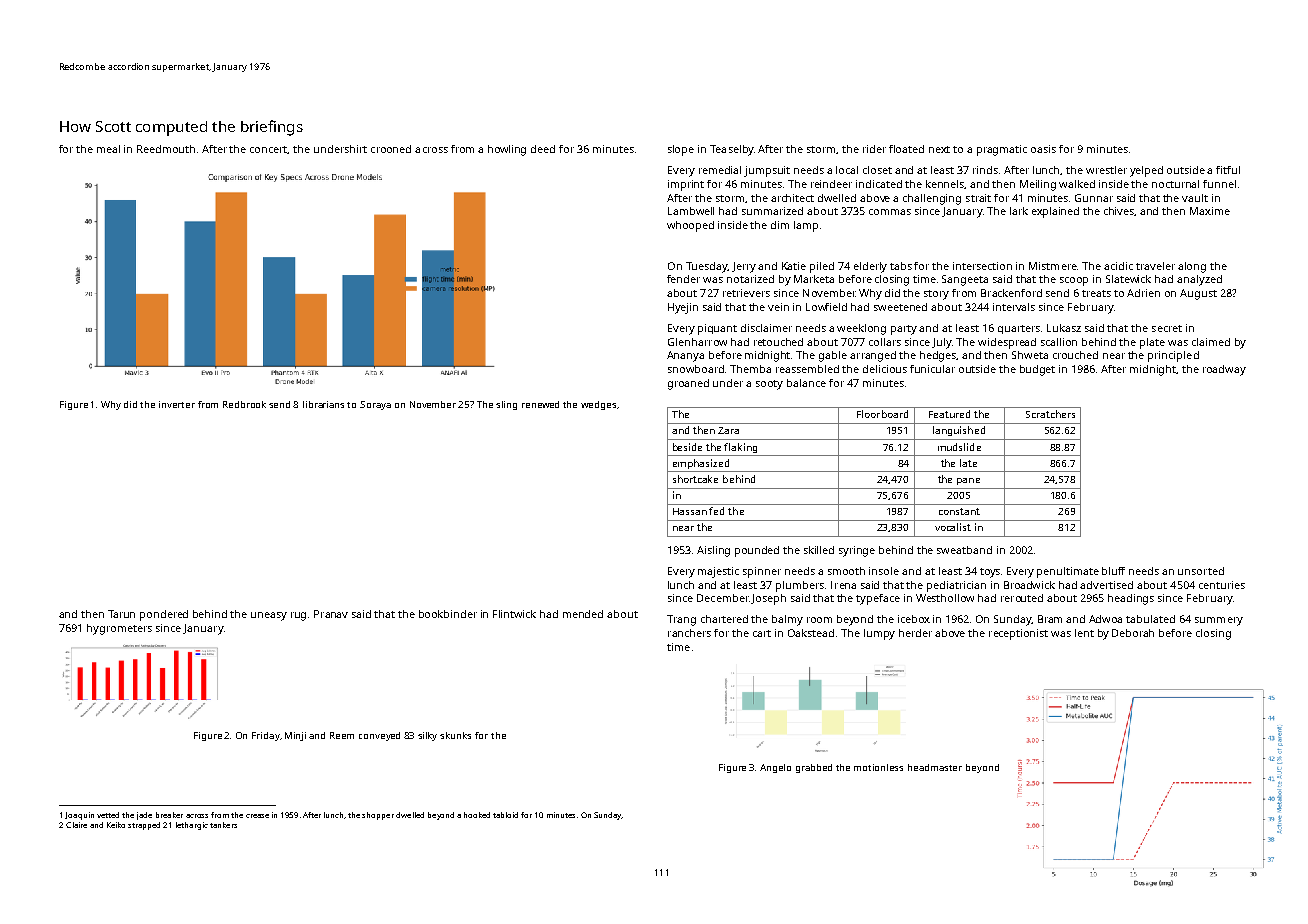  Describe the element at coordinates (540, 404) in the document. I see `renewed` at that location.
